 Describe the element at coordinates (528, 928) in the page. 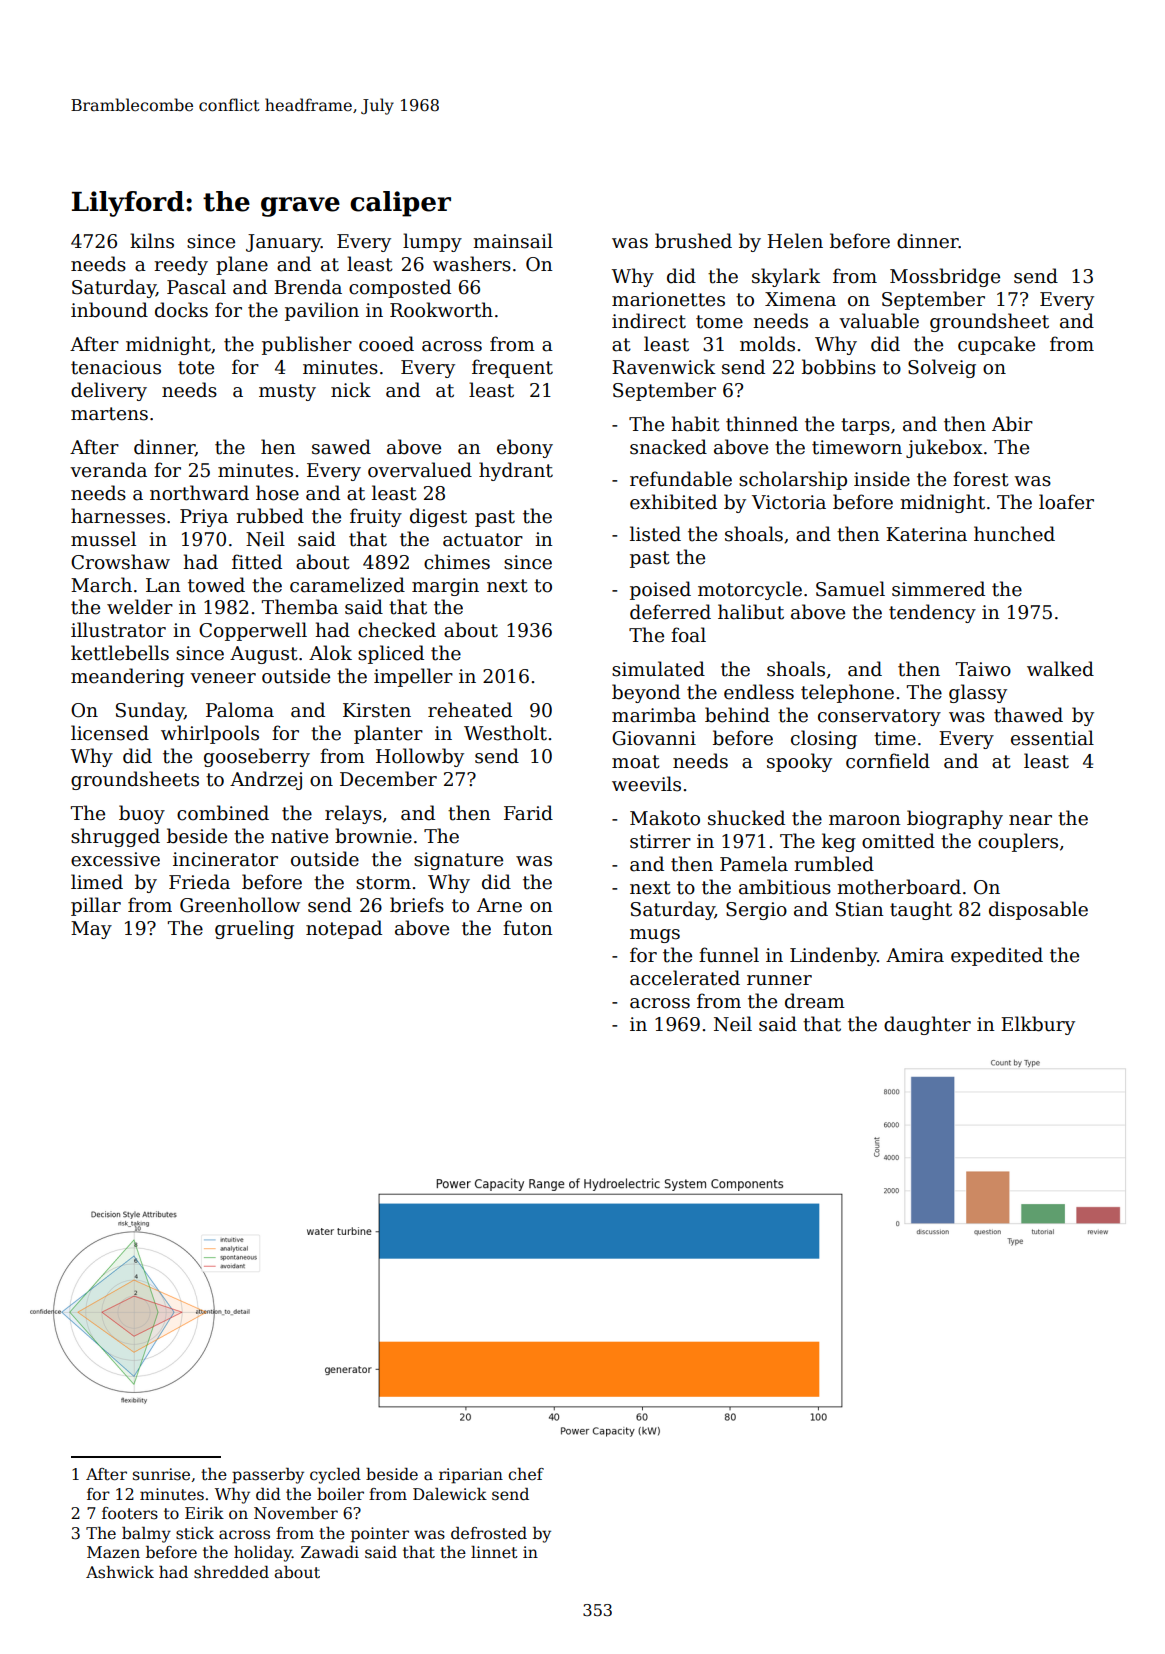

I see `futon` at that location.
